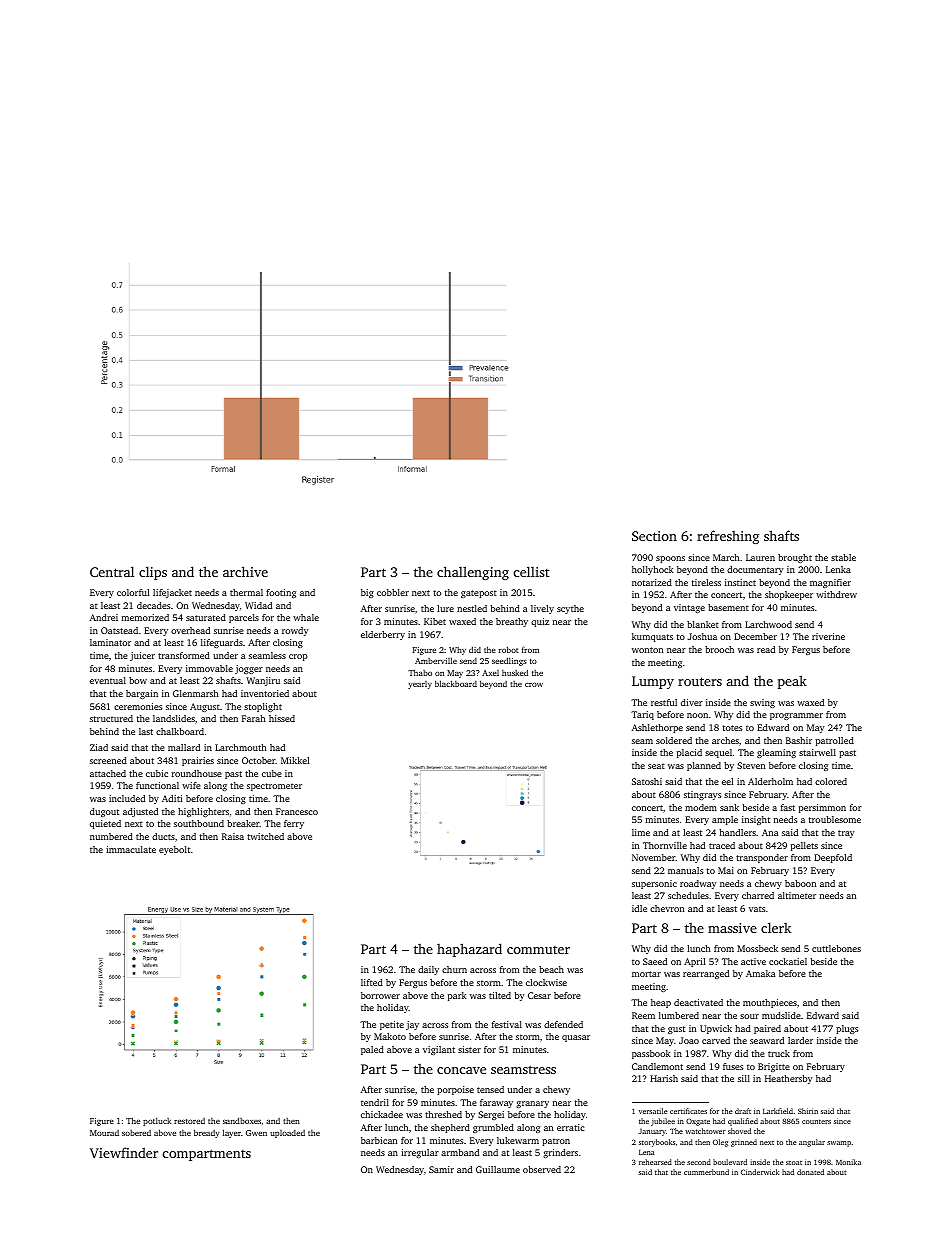 The height and width of the image is (1233, 952). Describe the element at coordinates (728, 607) in the image. I see `basement` at that location.
